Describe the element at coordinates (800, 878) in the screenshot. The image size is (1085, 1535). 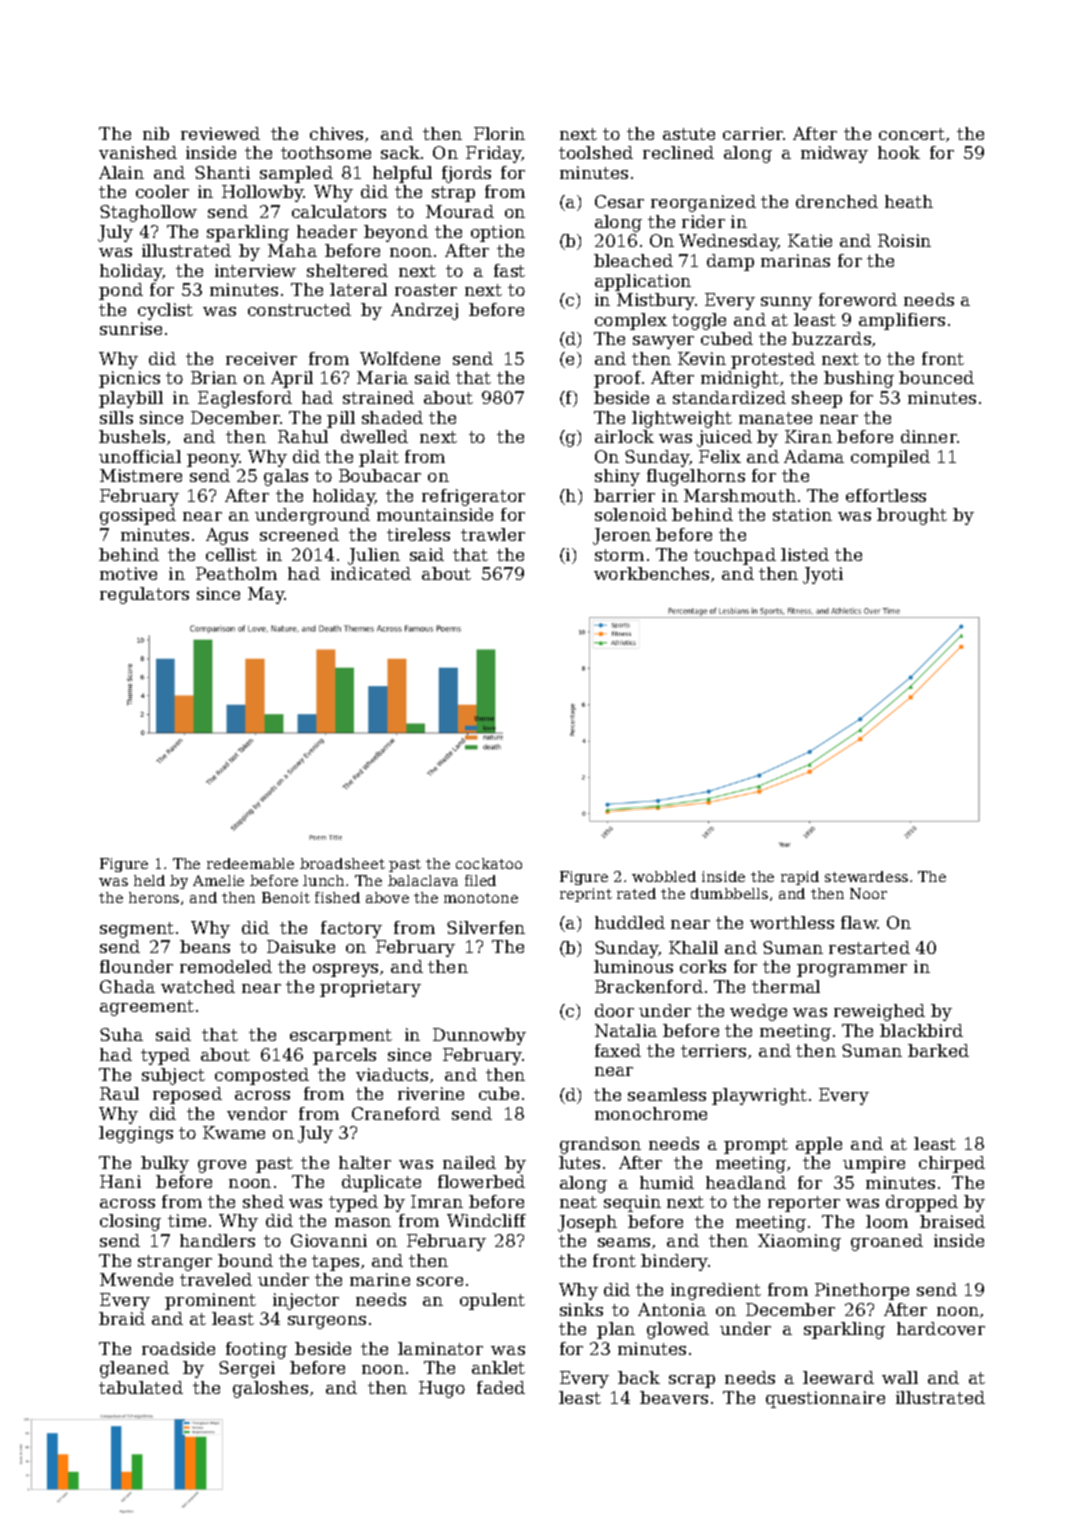
I see `rapid` at that location.
